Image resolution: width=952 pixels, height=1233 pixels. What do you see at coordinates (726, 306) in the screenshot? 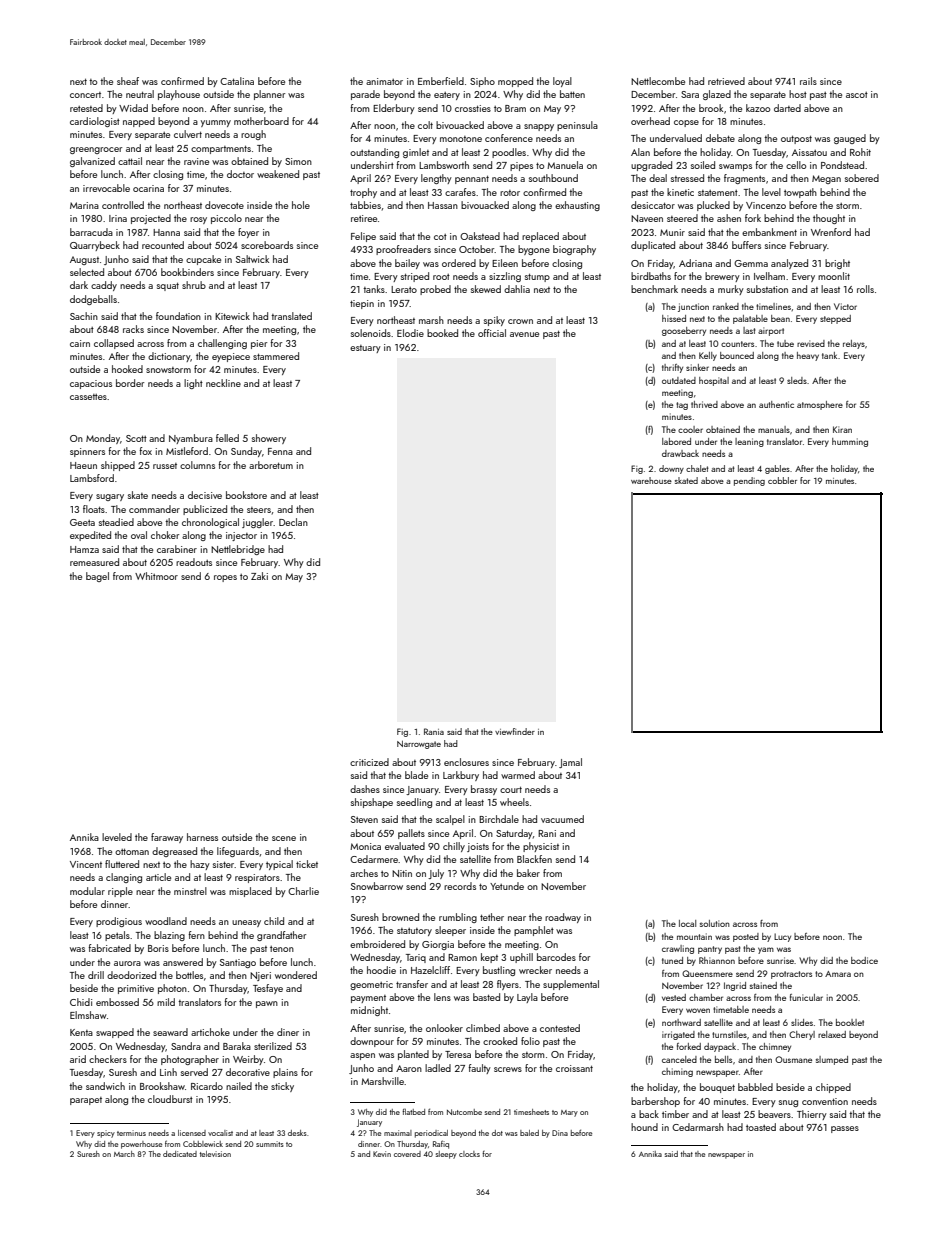
I see `ranked` at bounding box center [726, 306].
